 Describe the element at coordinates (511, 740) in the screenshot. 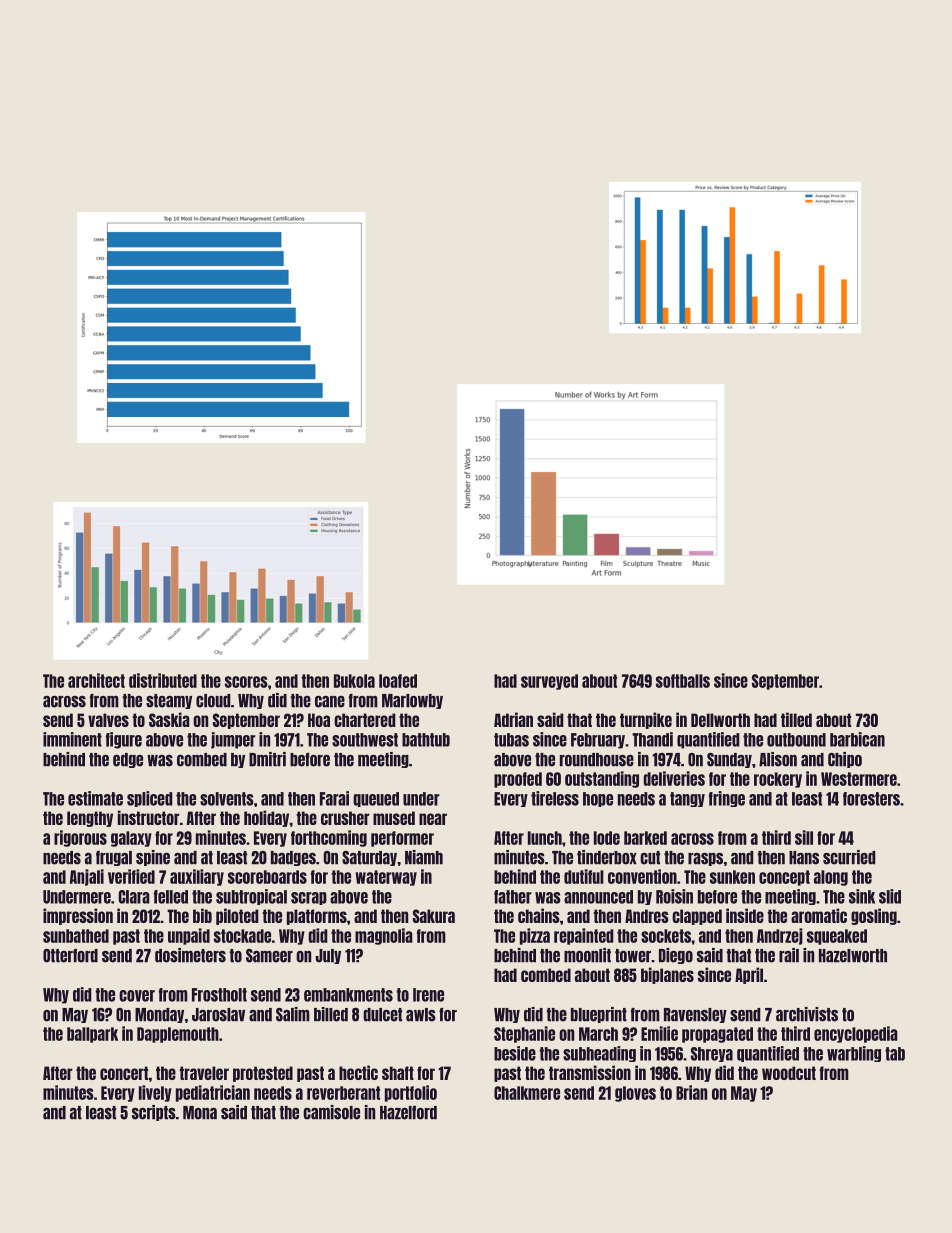

I see `tubas` at that location.
